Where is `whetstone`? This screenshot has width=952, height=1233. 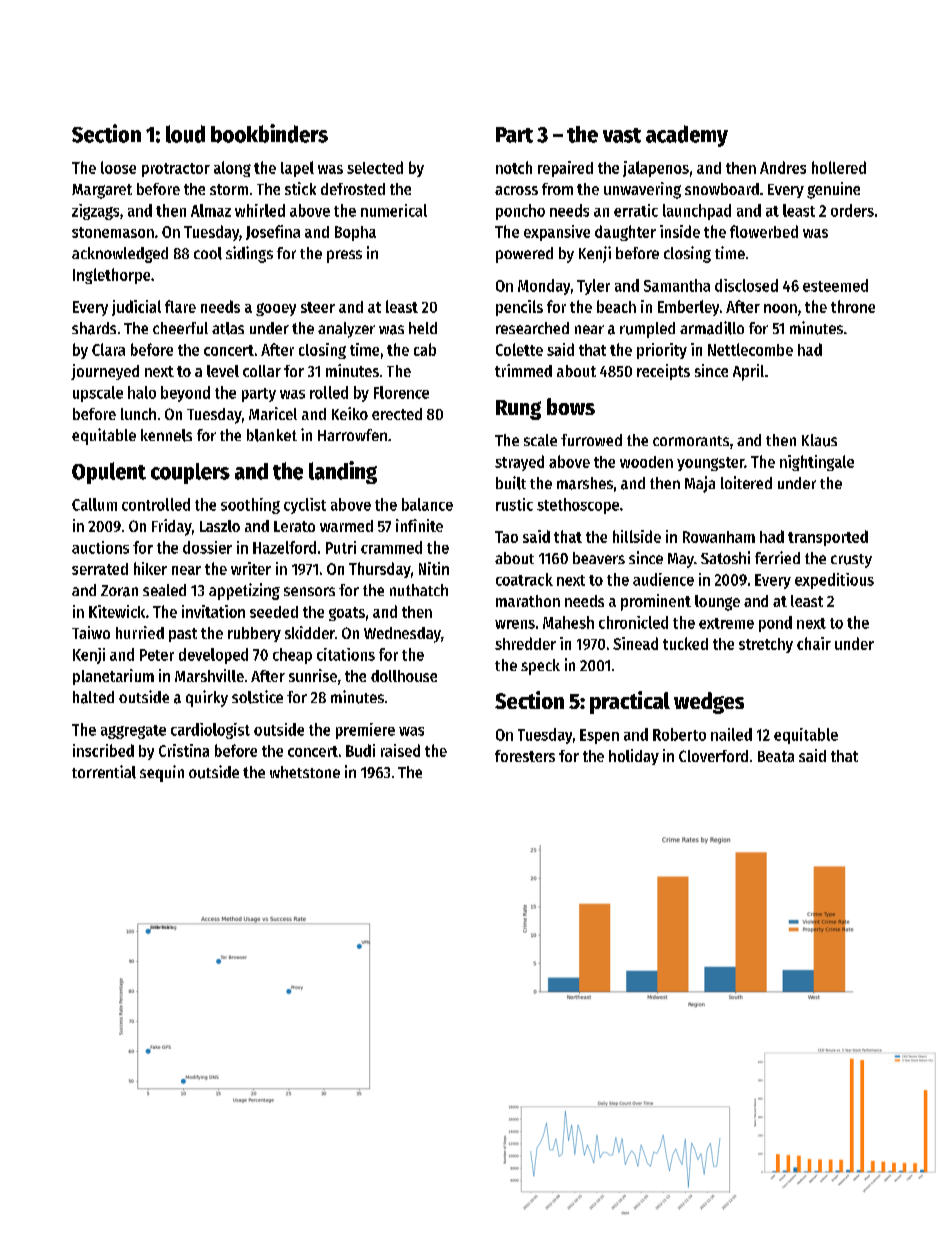
whetstone is located at coordinates (305, 772).
